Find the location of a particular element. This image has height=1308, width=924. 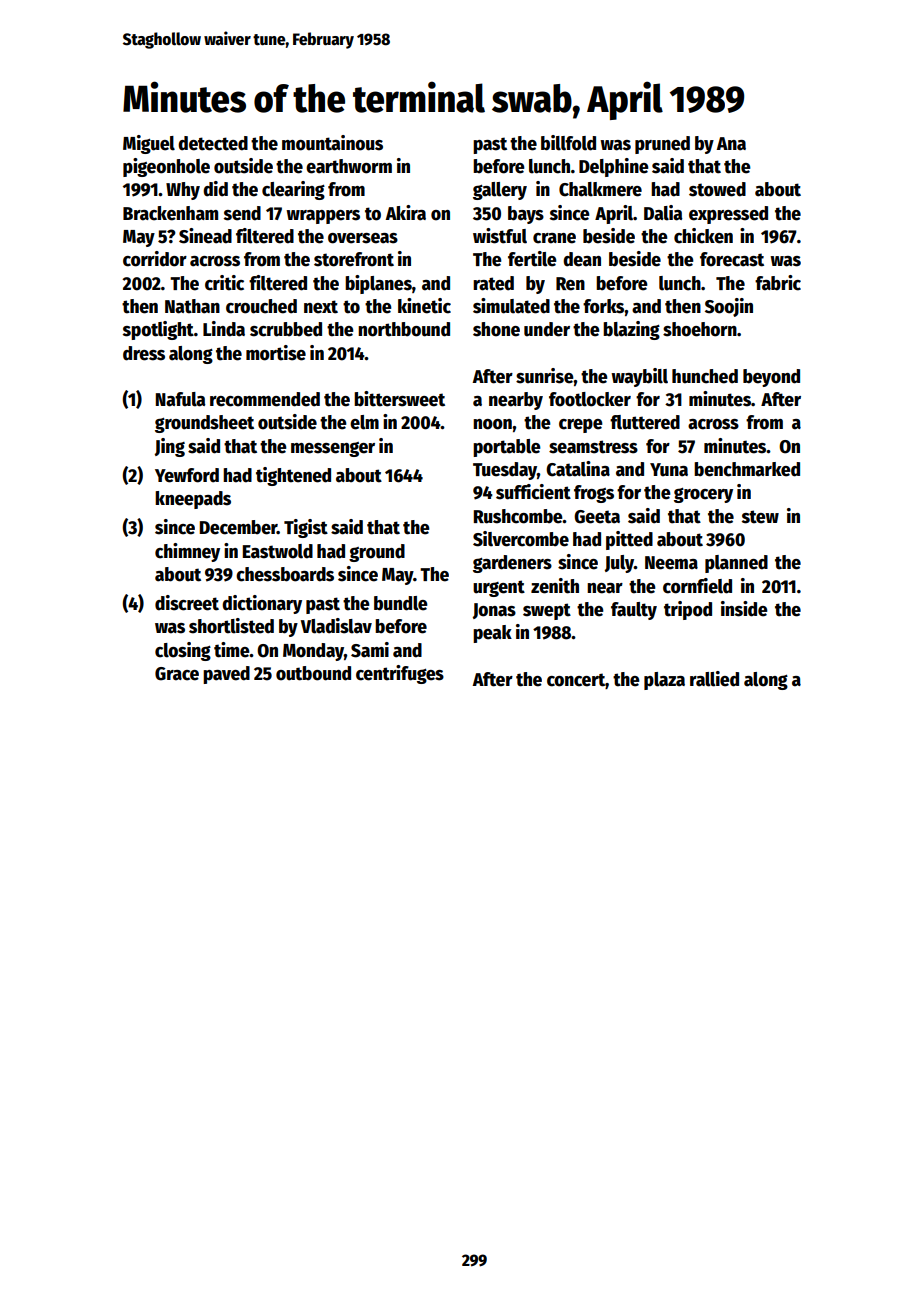

centrifuges is located at coordinates (400, 674).
